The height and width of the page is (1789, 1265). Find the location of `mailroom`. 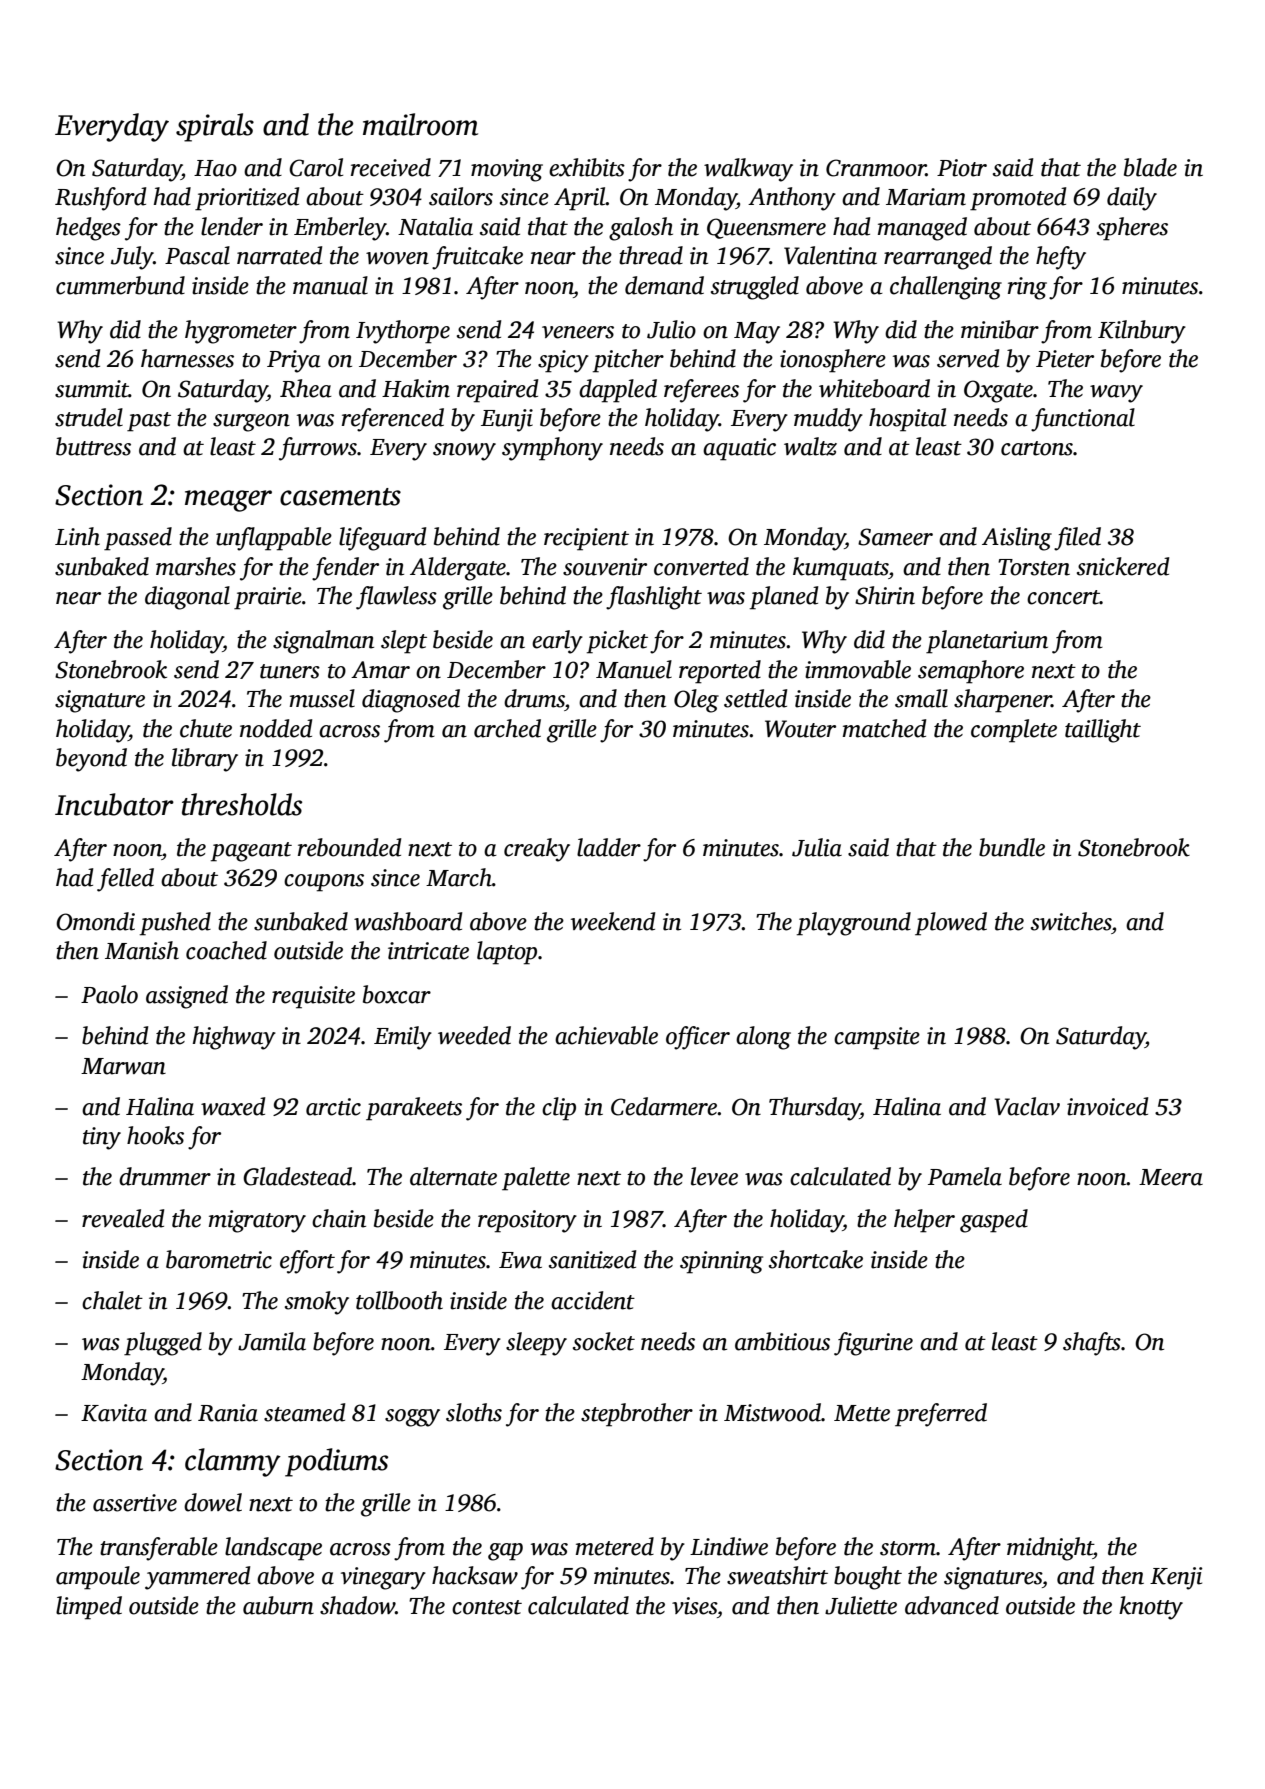

mailroom is located at coordinates (420, 124).
